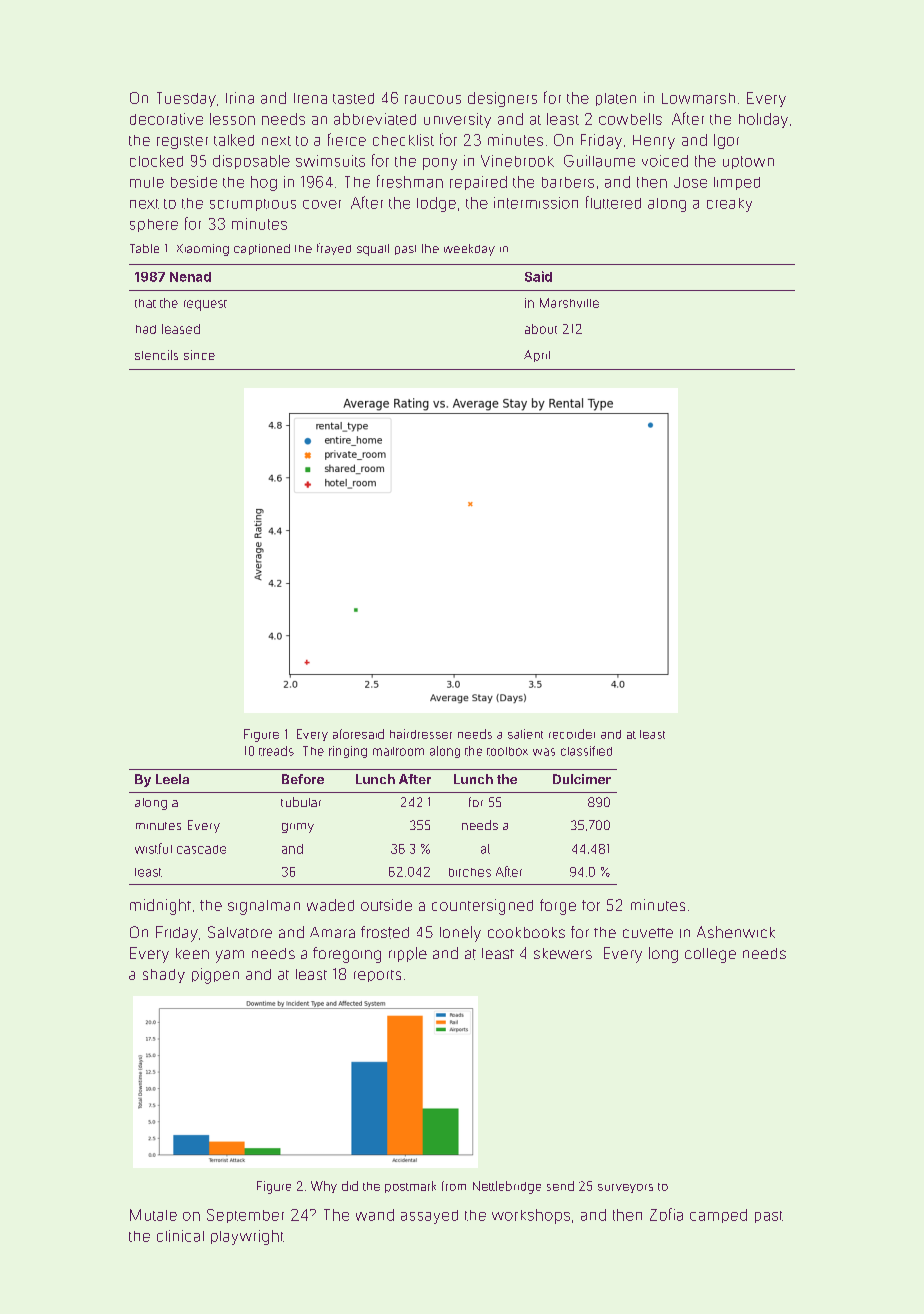 The image size is (924, 1314). What do you see at coordinates (199, 355) in the screenshot?
I see `since` at bounding box center [199, 355].
